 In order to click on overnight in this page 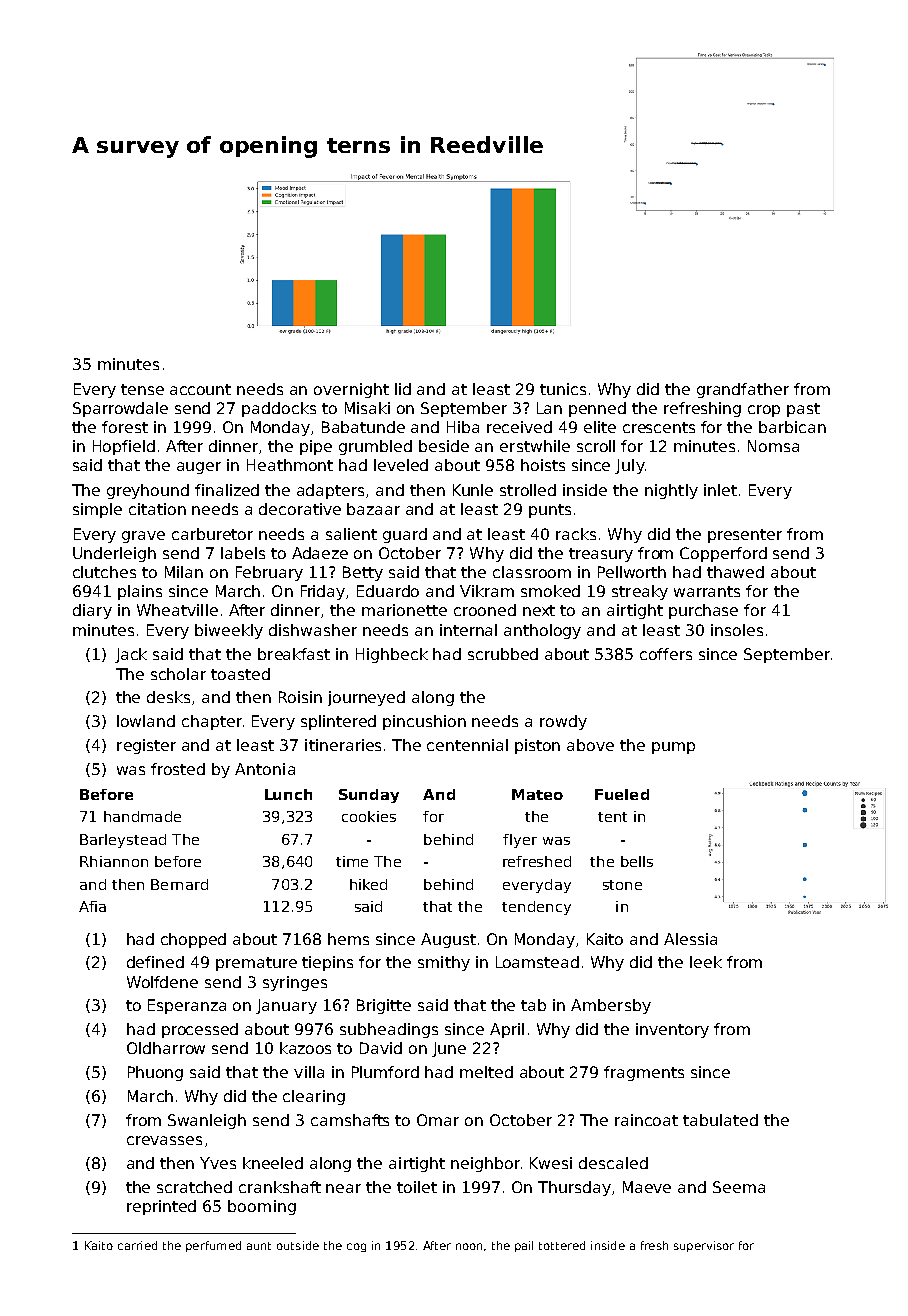, I will do `click(351, 390)`.
